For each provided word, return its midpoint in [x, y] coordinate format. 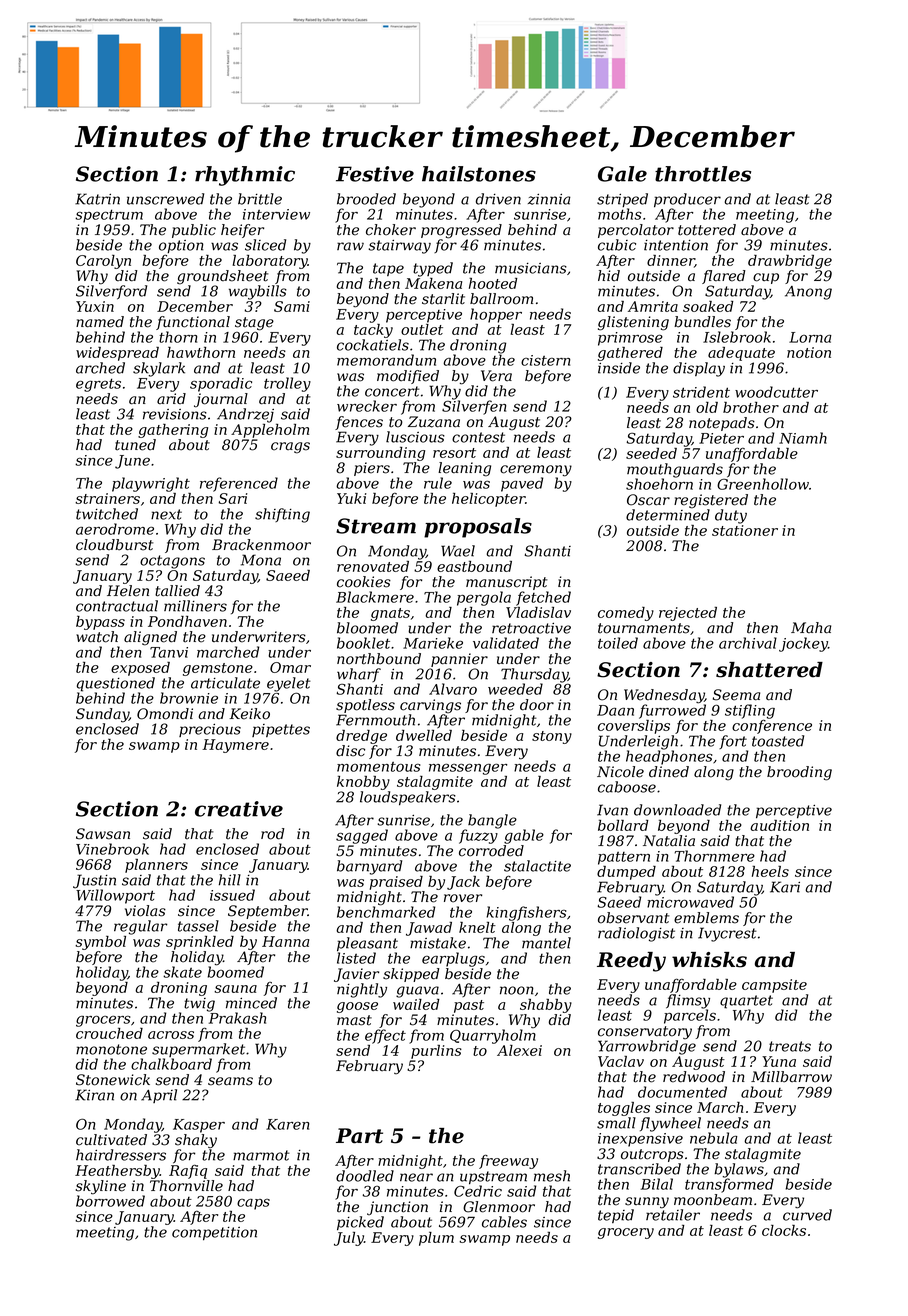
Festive [375, 174]
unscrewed [165, 199]
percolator [636, 231]
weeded [515, 689]
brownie [189, 698]
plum [436, 1239]
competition [214, 1234]
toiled [618, 643]
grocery [626, 1233]
